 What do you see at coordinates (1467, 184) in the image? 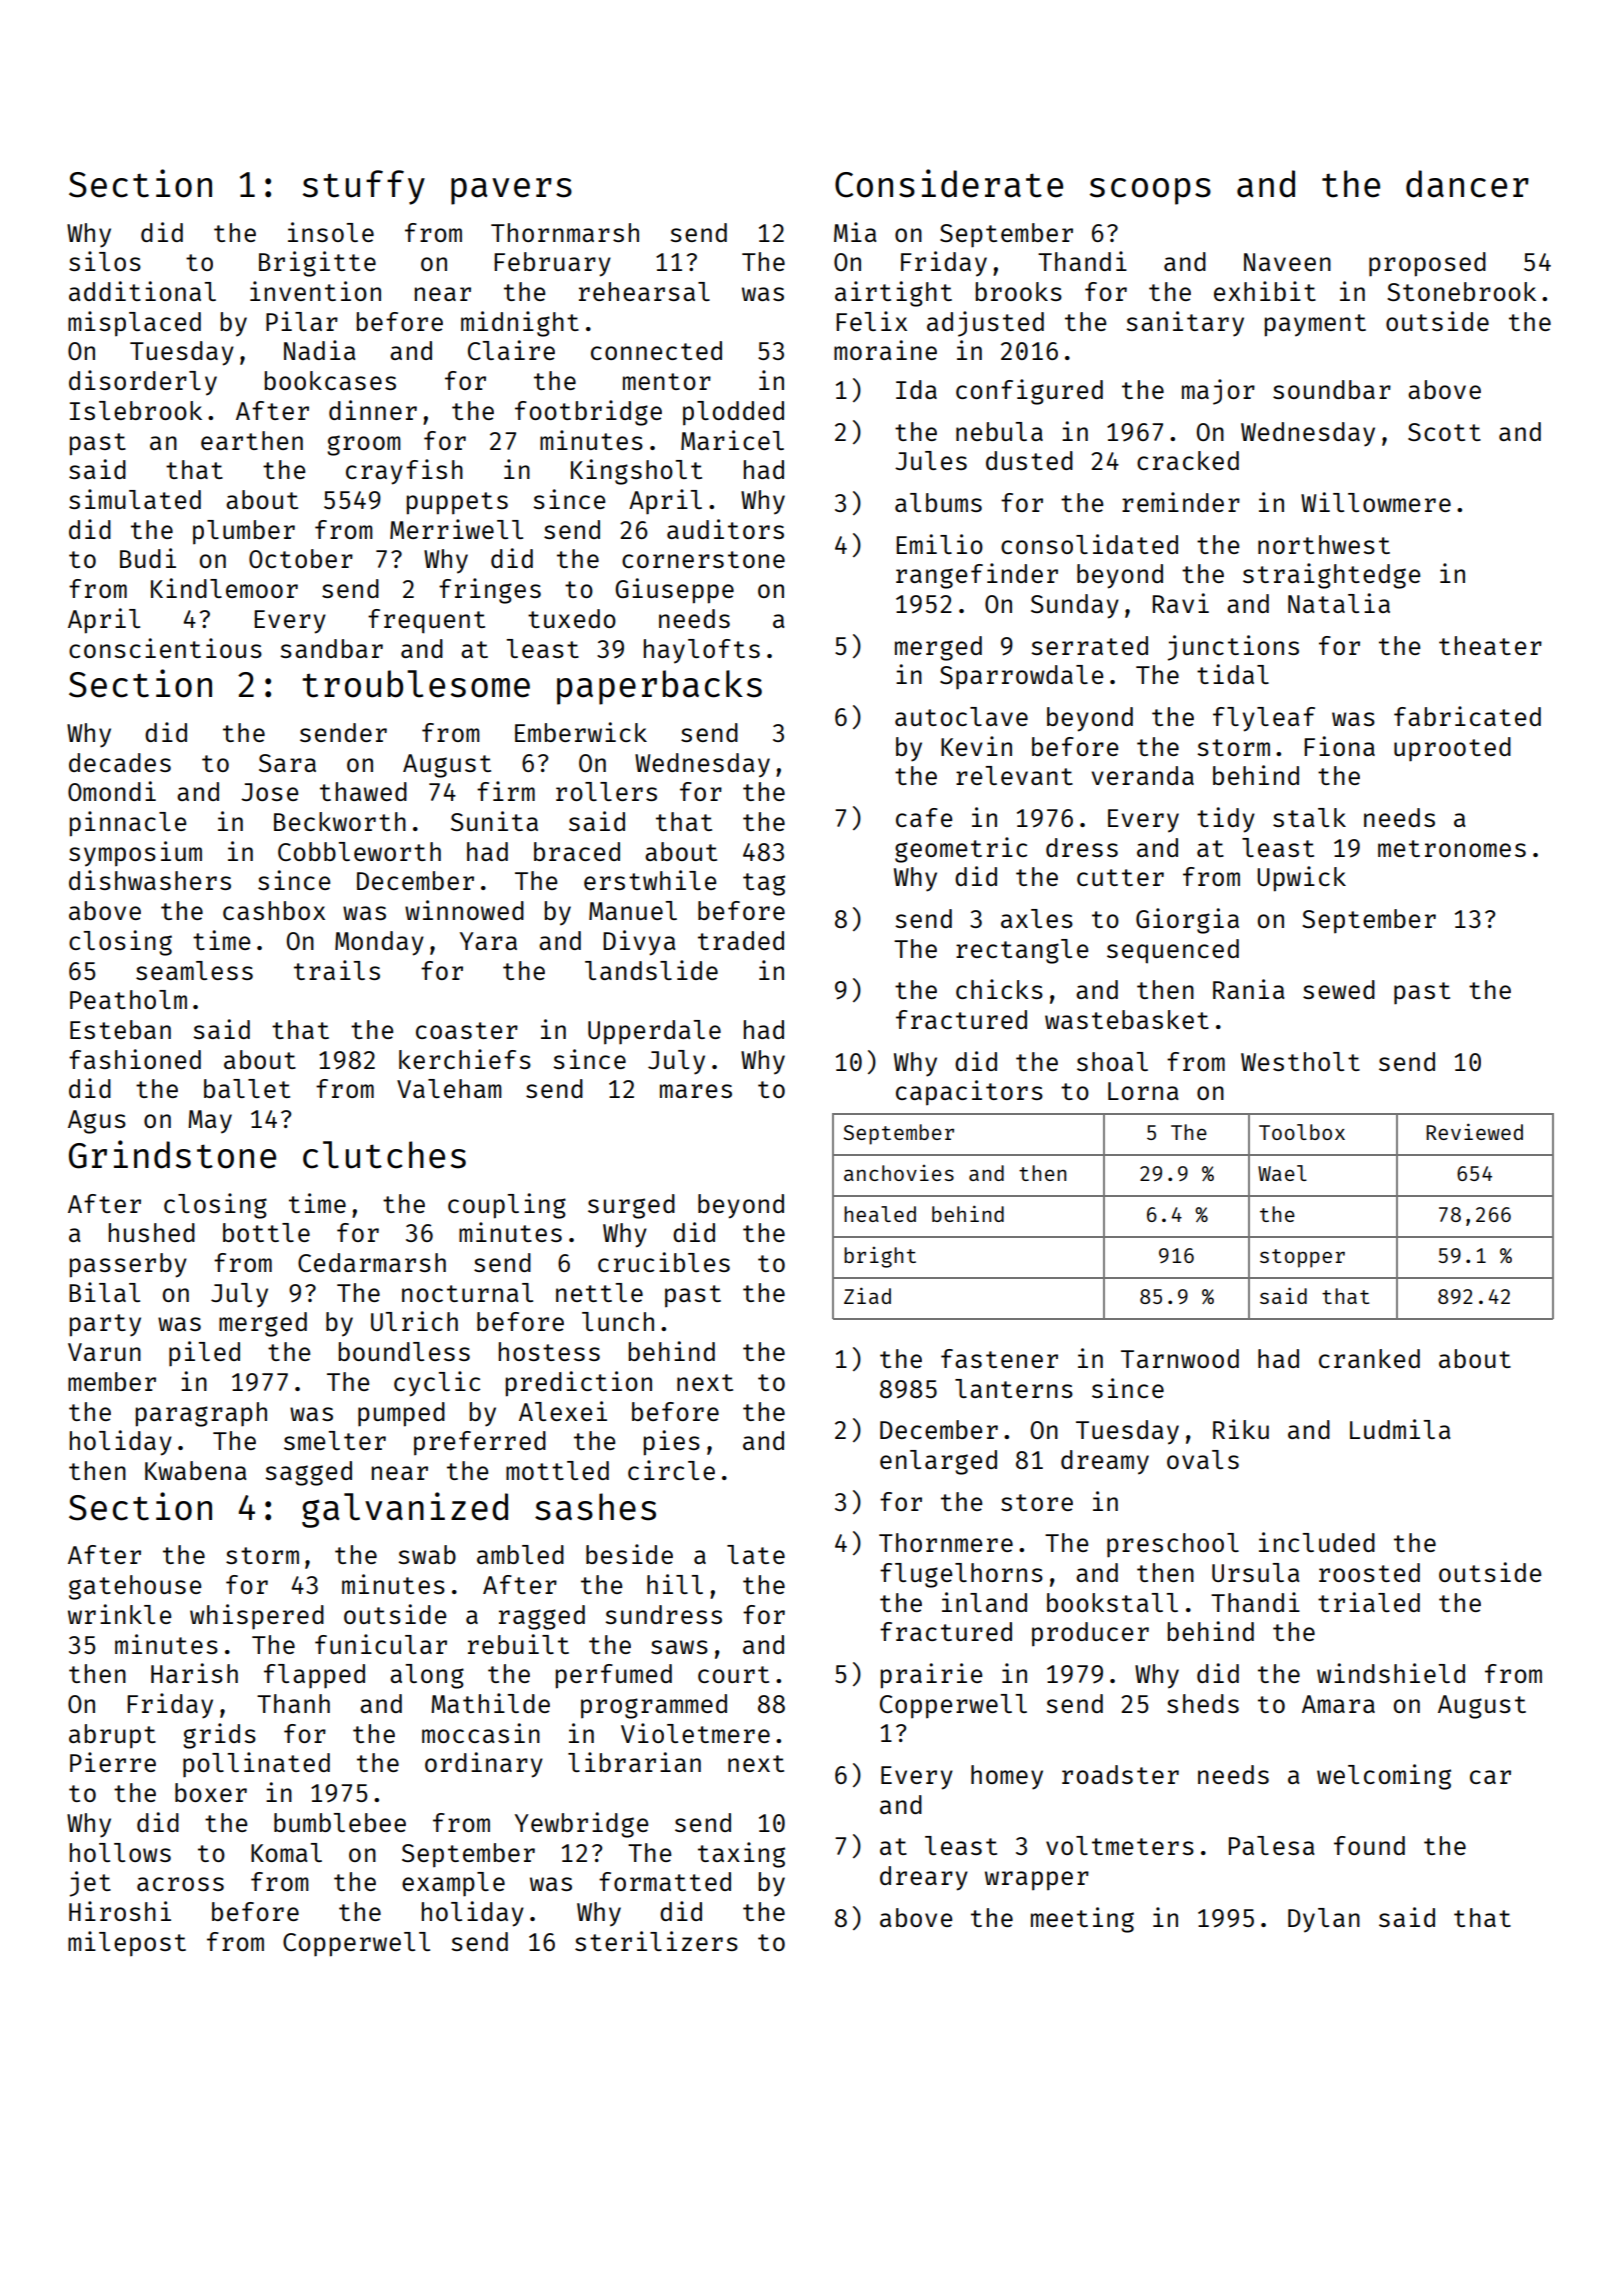
I see `dancer` at bounding box center [1467, 184].
